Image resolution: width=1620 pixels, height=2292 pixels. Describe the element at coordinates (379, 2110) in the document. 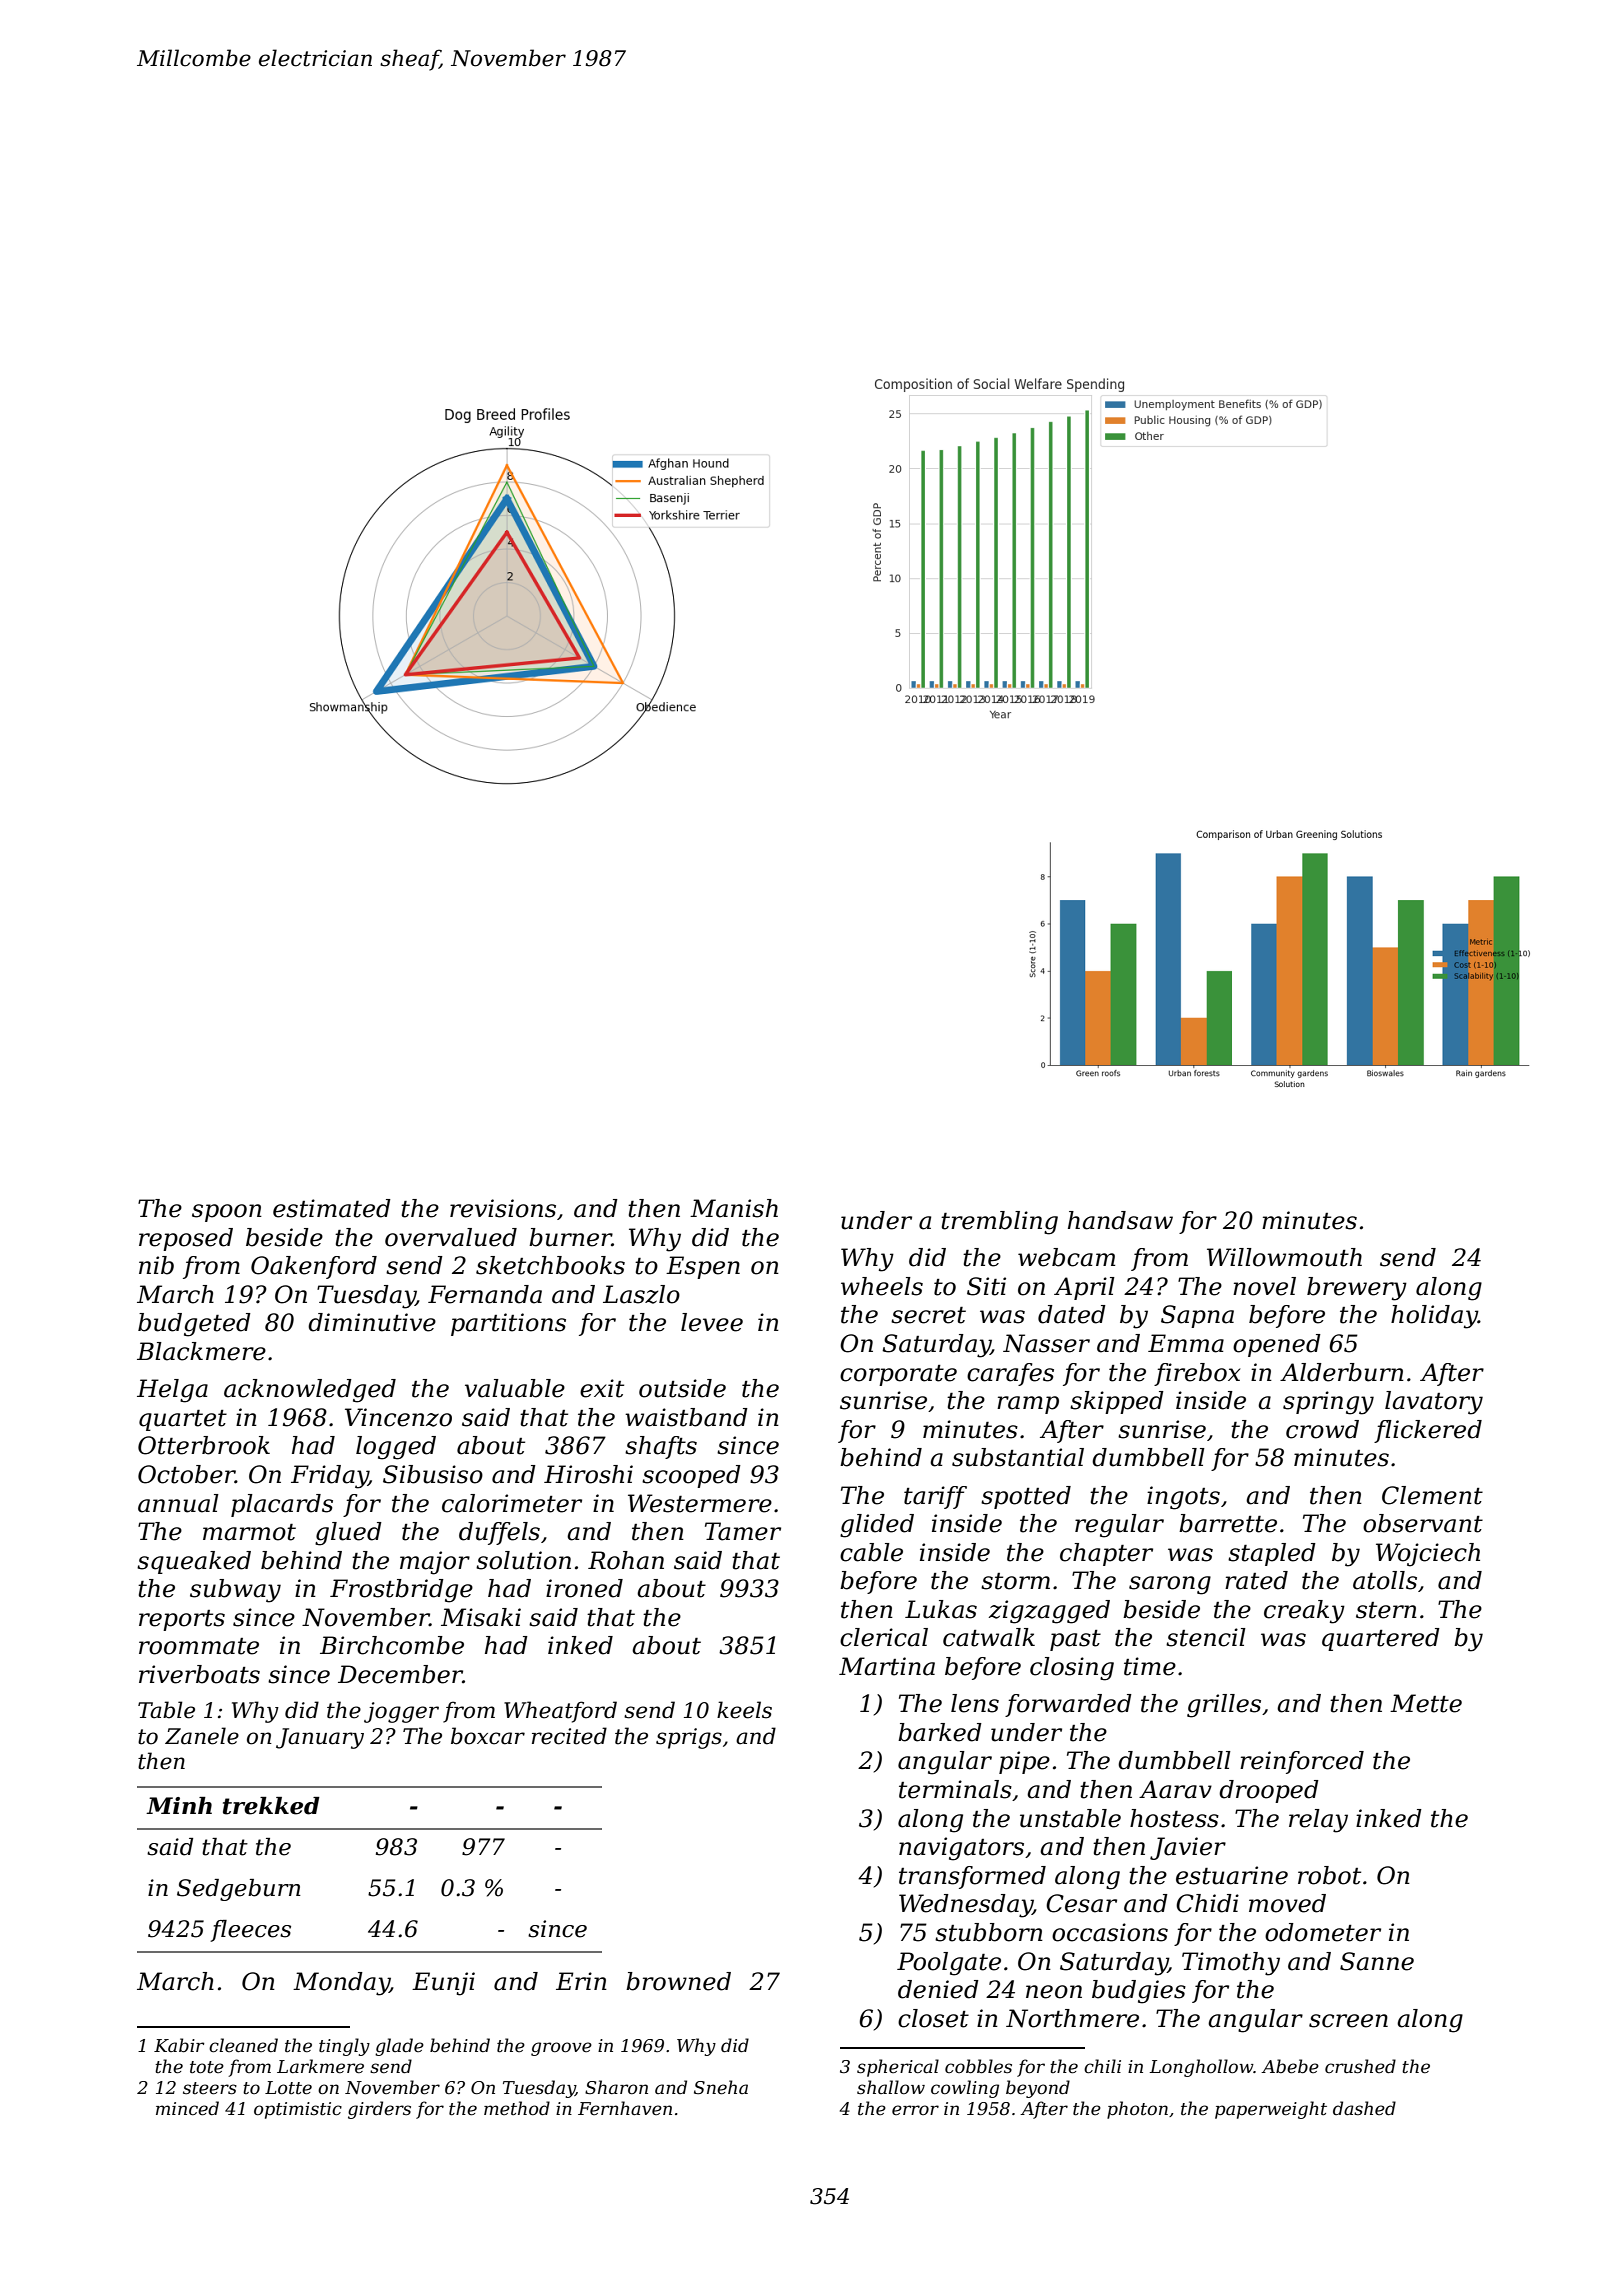

I see `girders` at that location.
